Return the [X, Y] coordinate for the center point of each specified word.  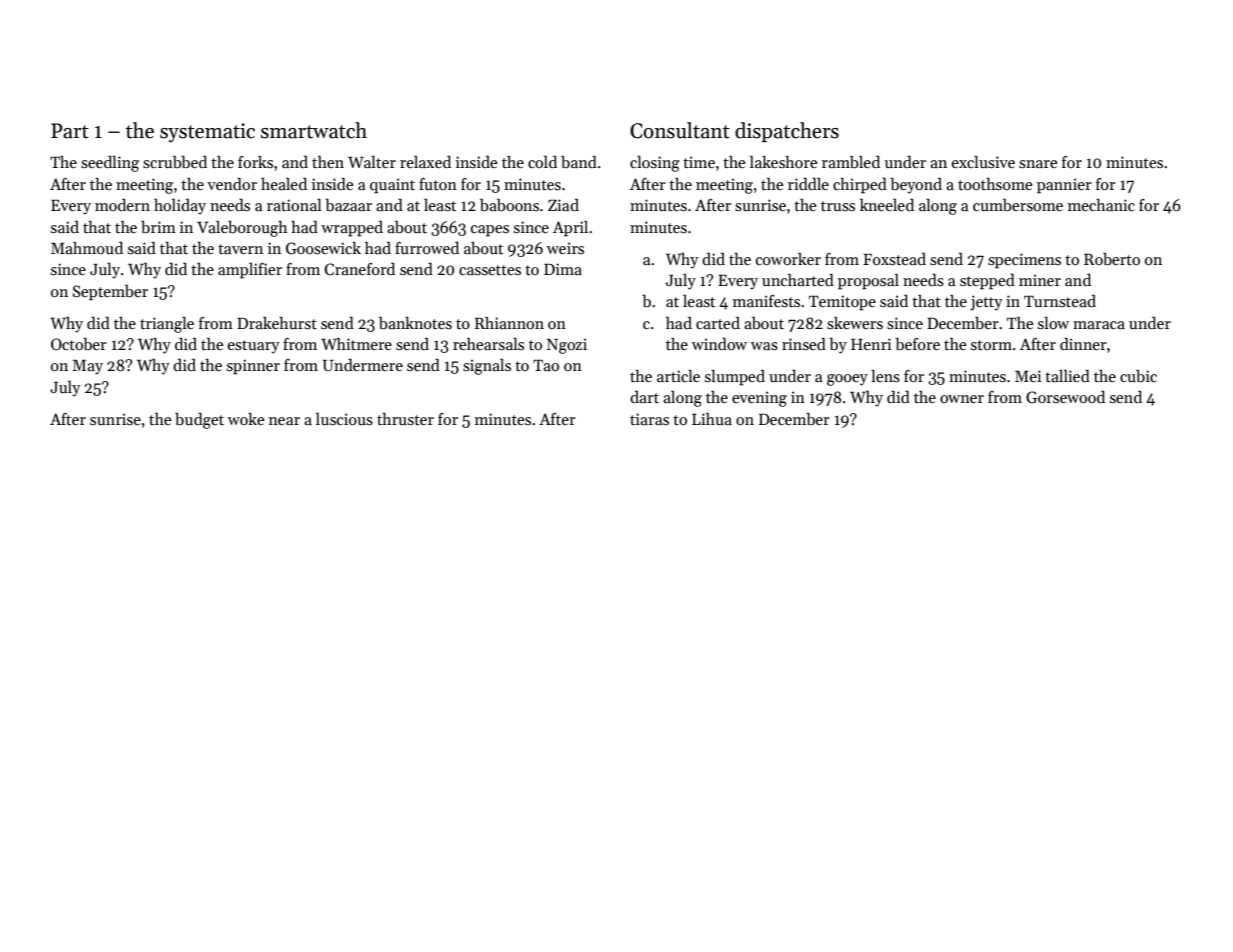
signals [487, 367]
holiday [180, 207]
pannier [1064, 186]
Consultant [680, 130]
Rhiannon [509, 323]
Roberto [1112, 259]
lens [885, 376]
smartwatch [314, 130]
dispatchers [787, 132]
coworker [788, 259]
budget [199, 421]
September [110, 293]
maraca [1099, 325]
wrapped [352, 229]
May [88, 367]
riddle [808, 184]
